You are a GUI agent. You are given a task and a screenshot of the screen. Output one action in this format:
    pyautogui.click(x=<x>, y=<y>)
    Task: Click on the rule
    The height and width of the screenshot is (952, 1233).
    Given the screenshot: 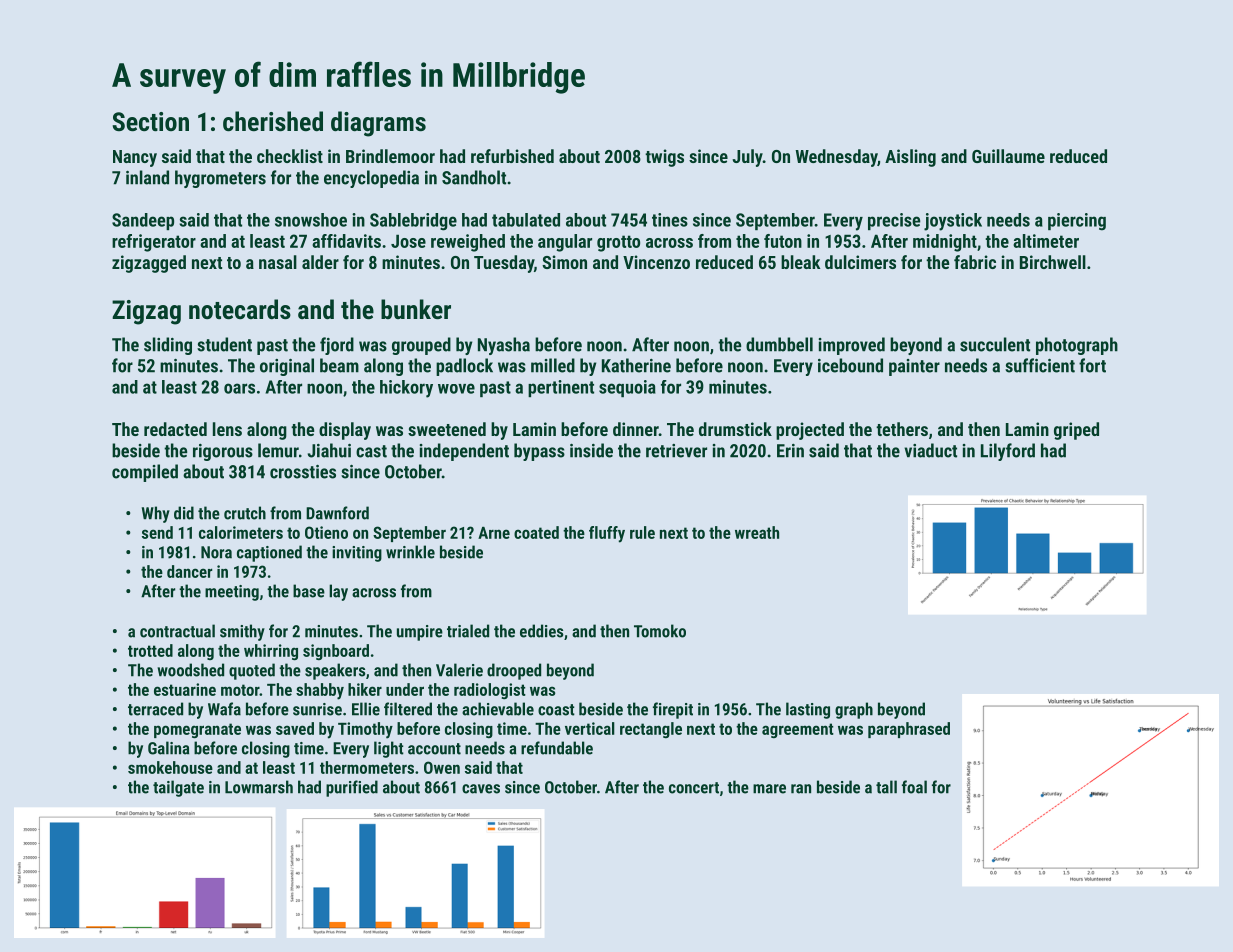 What is the action you would take?
    pyautogui.click(x=642, y=532)
